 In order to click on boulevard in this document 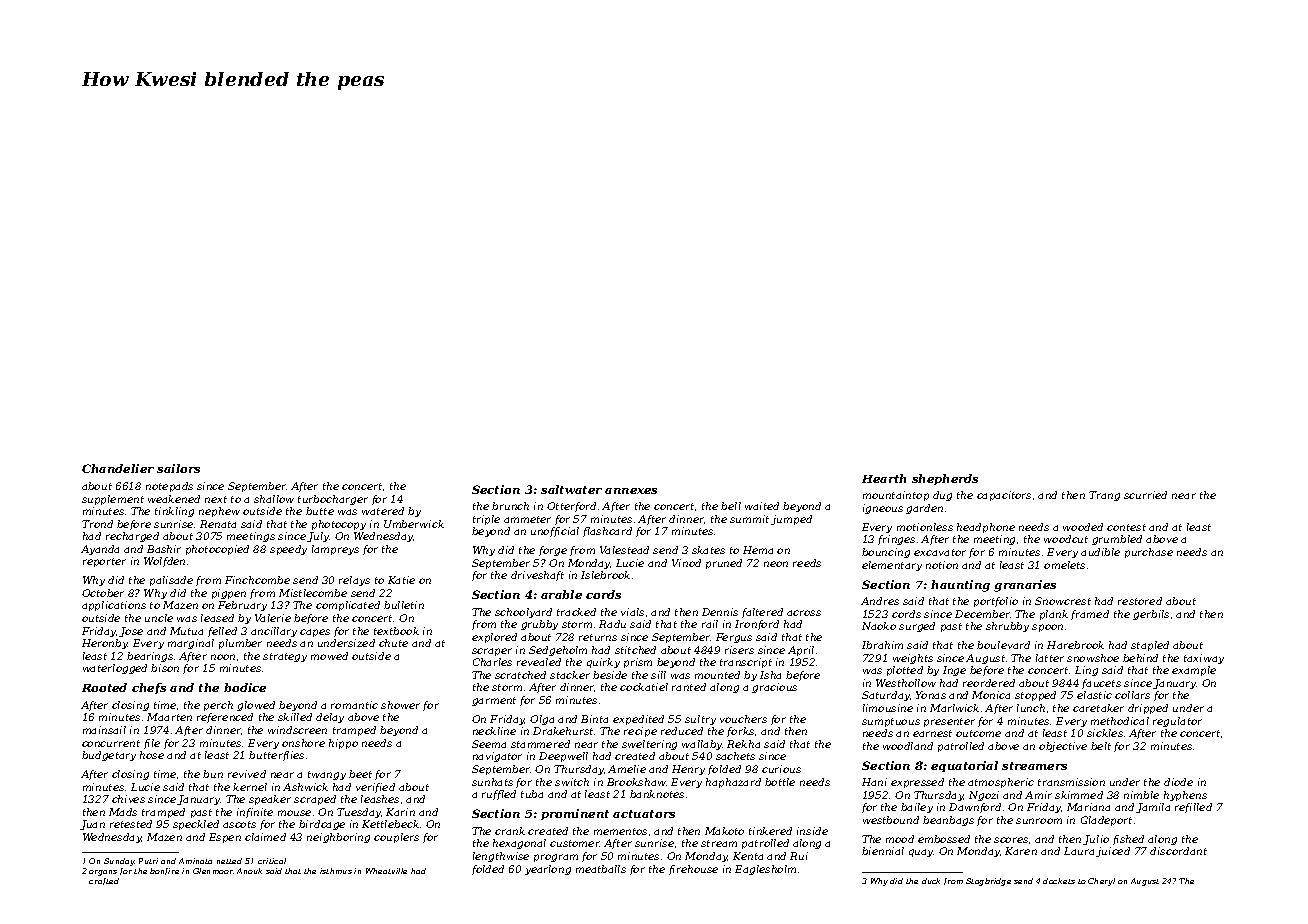, I will do `click(1003, 645)`.
